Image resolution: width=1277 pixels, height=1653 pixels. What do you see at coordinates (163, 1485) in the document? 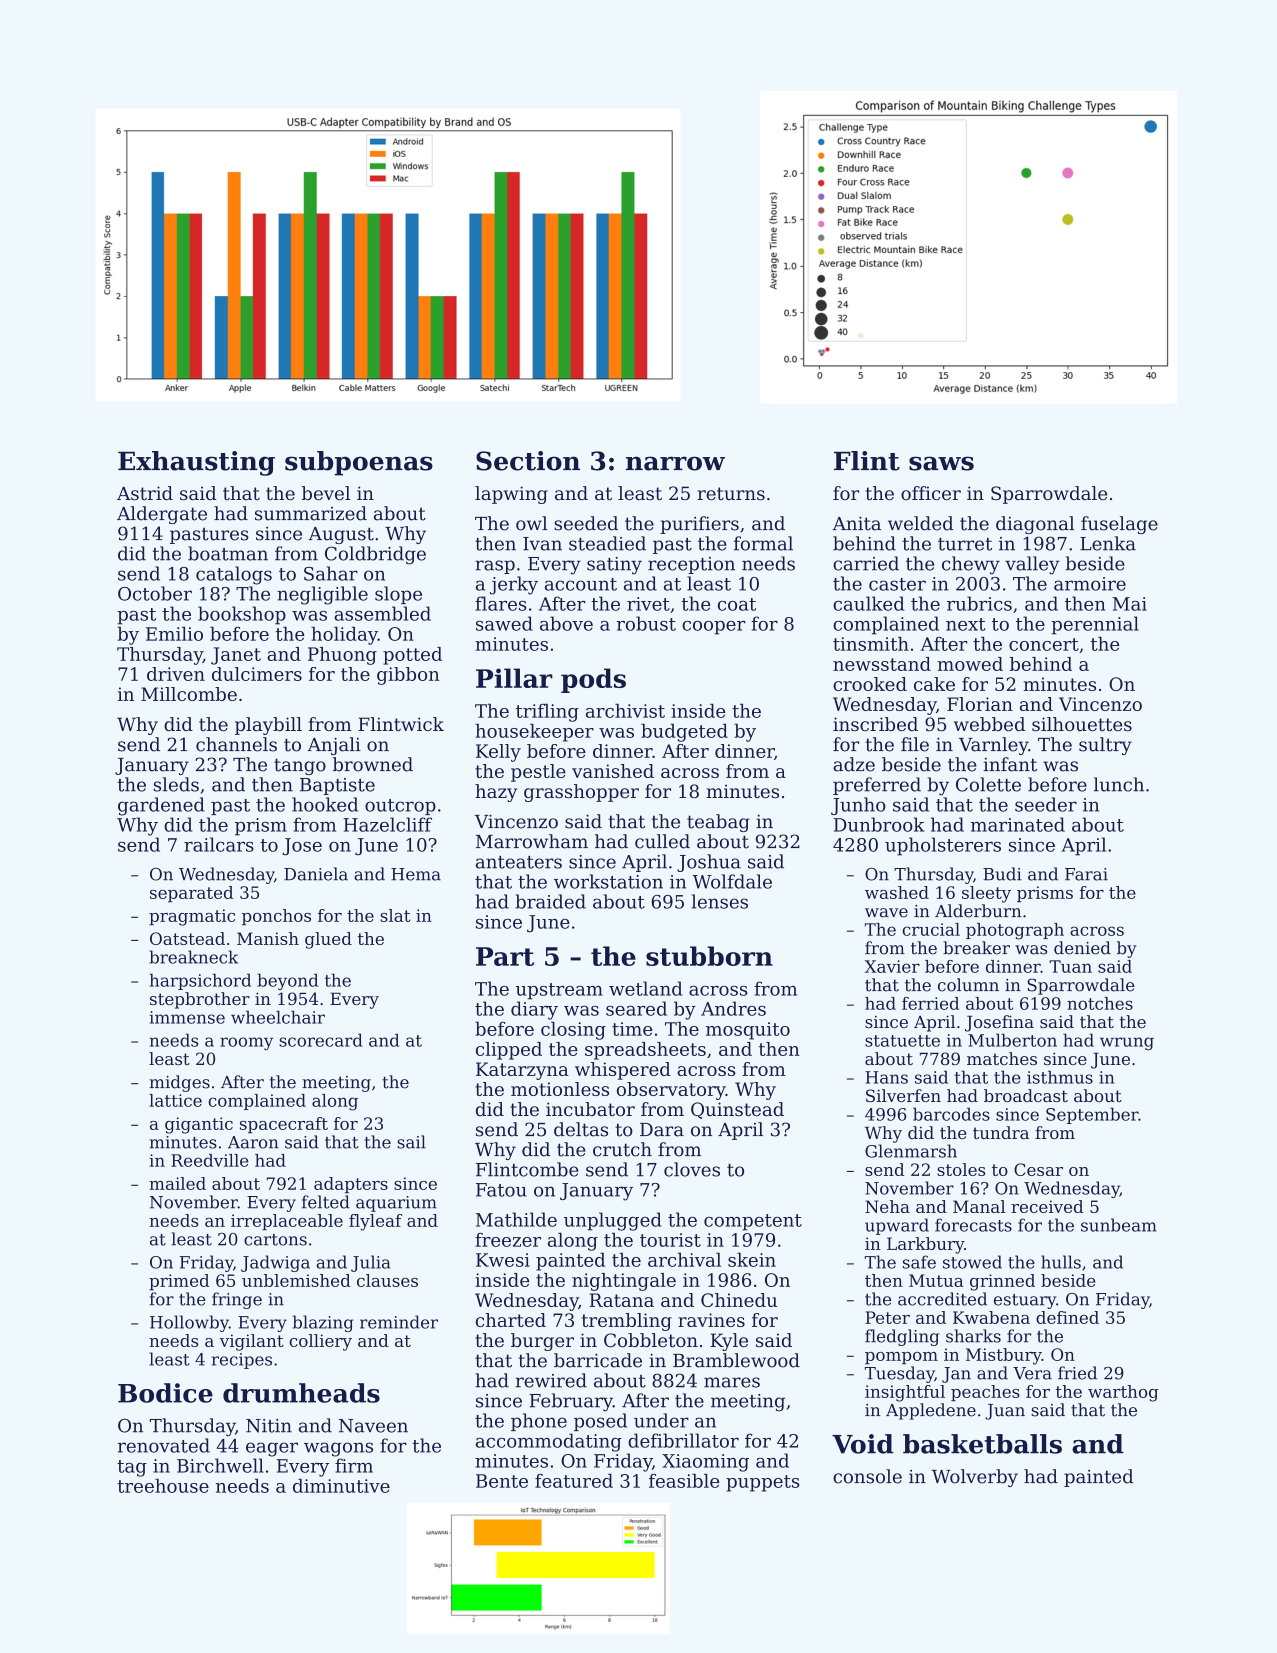
I see `treehouse` at bounding box center [163, 1485].
